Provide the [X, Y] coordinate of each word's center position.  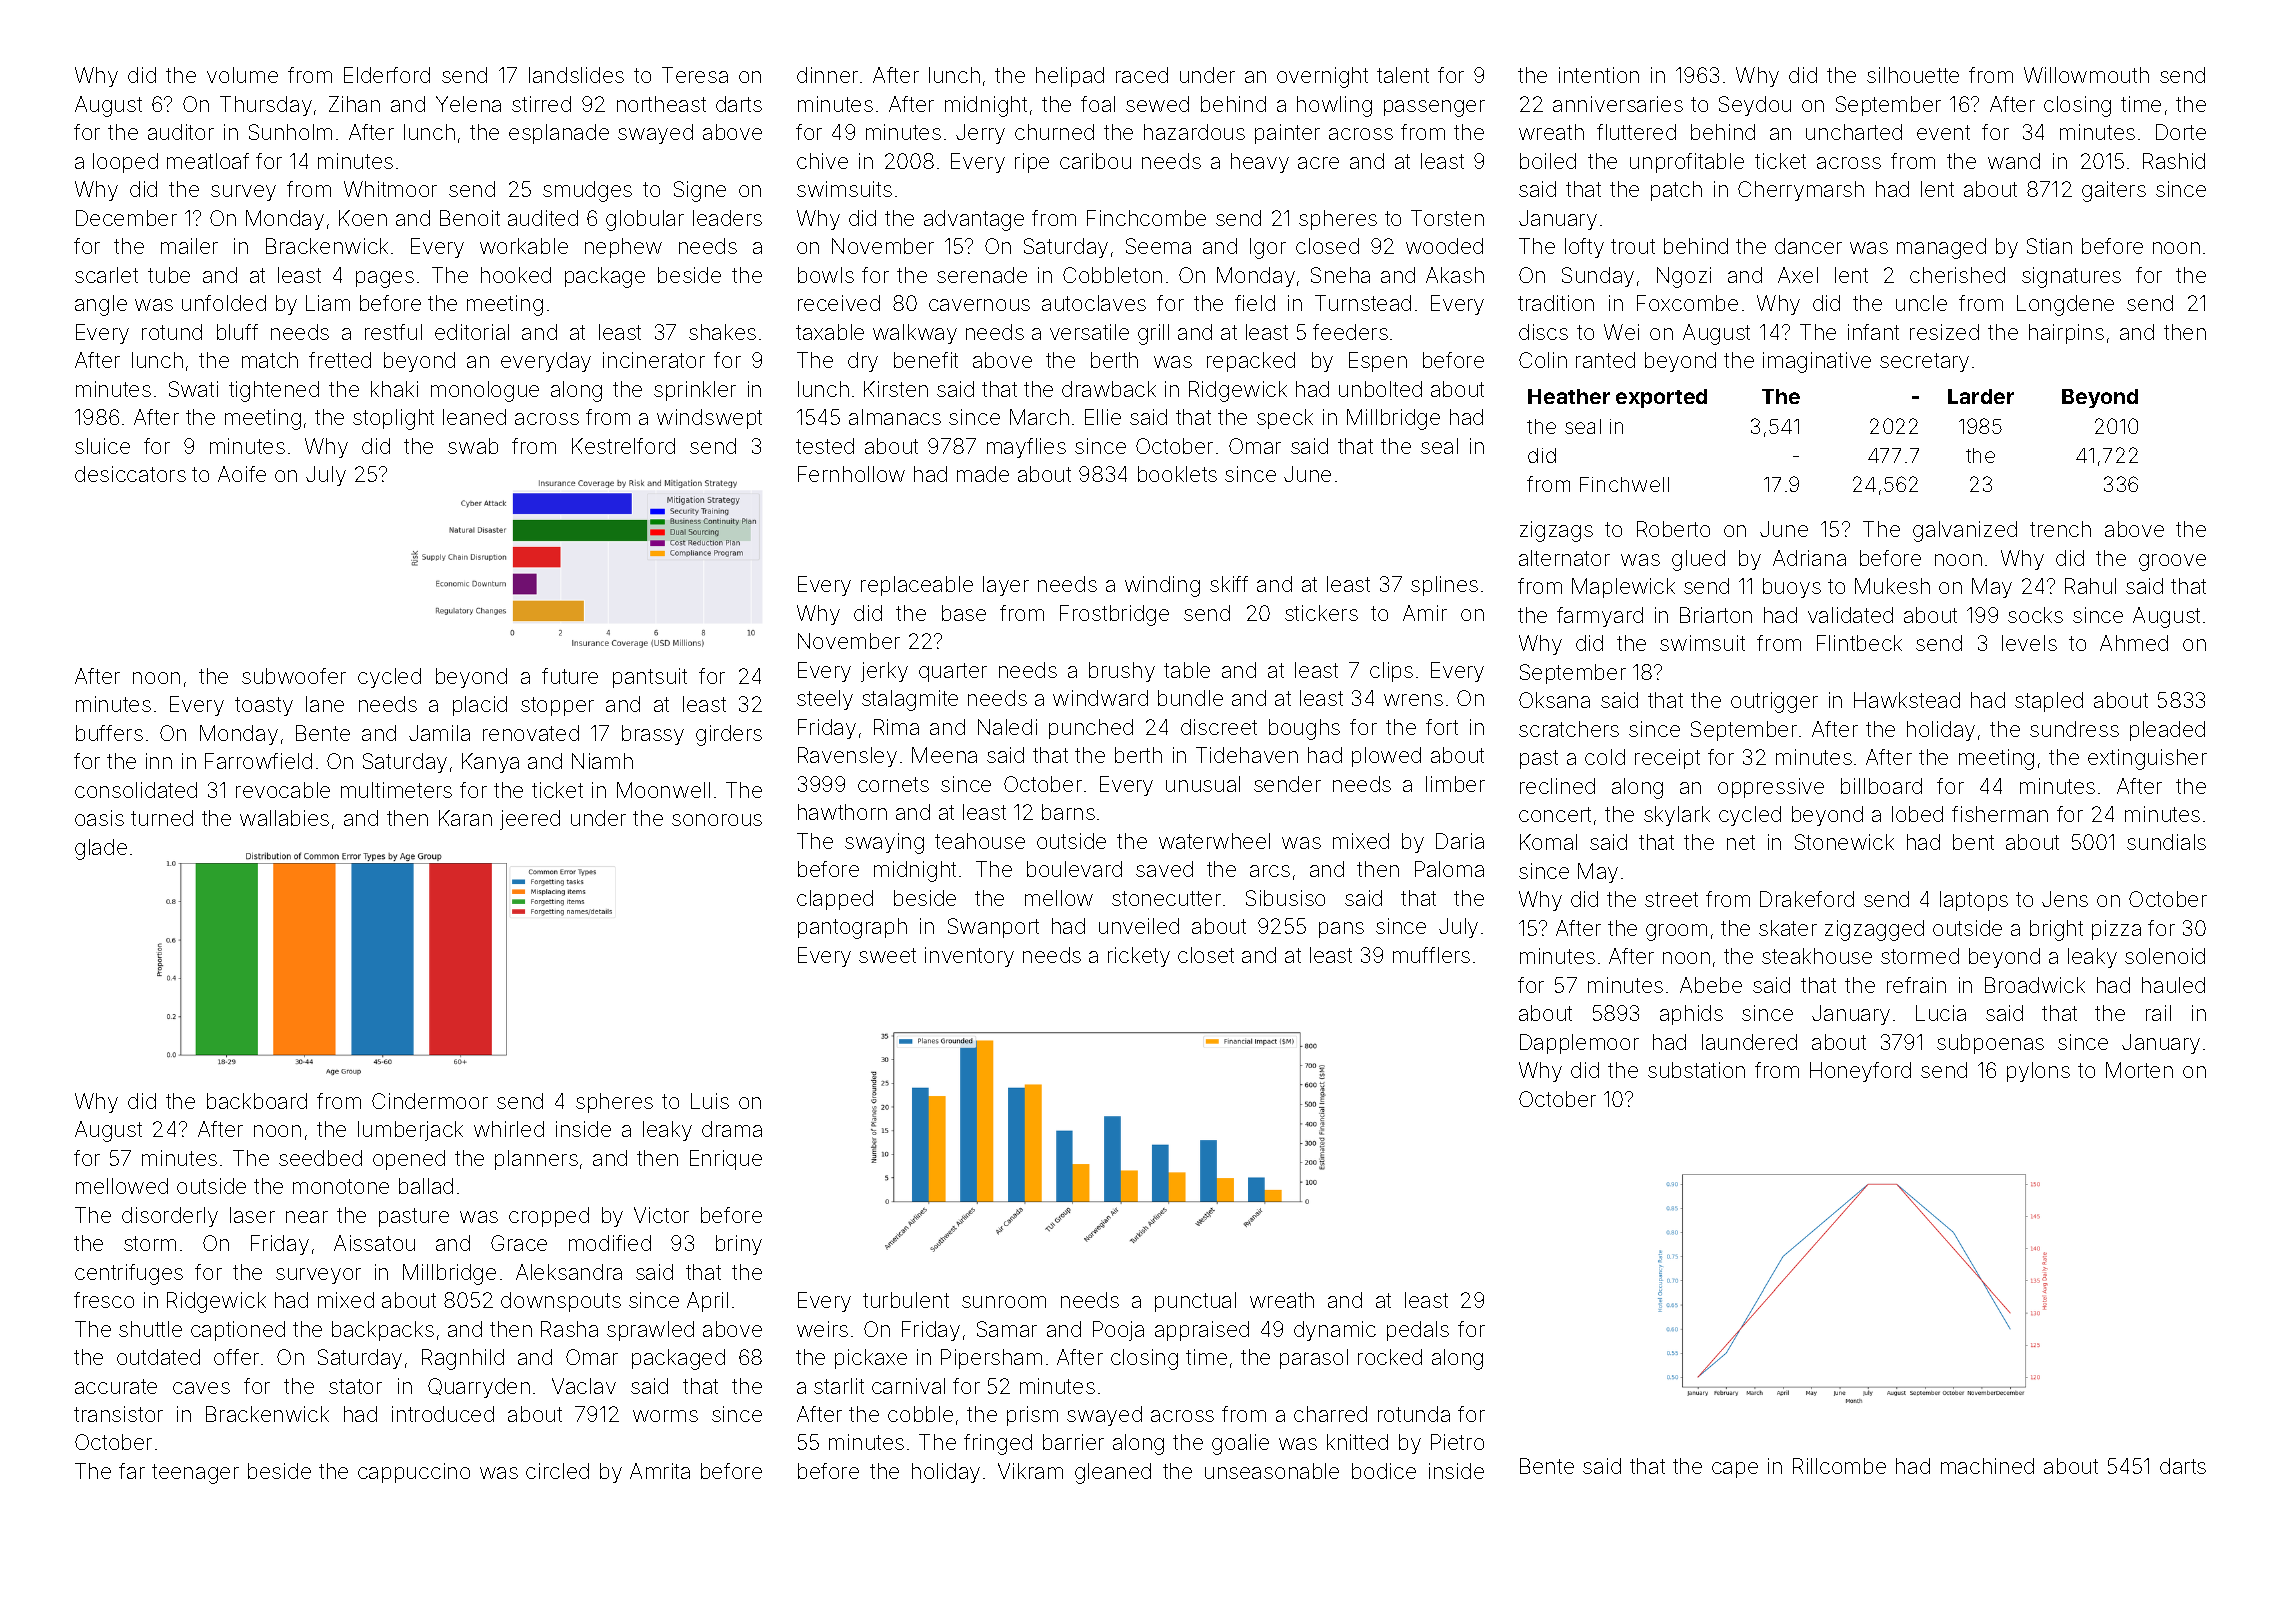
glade [101, 849]
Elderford [387, 75]
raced [1142, 75]
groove [2172, 562]
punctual [1195, 1302]
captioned [238, 1331]
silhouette [1913, 75]
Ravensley [847, 757]
